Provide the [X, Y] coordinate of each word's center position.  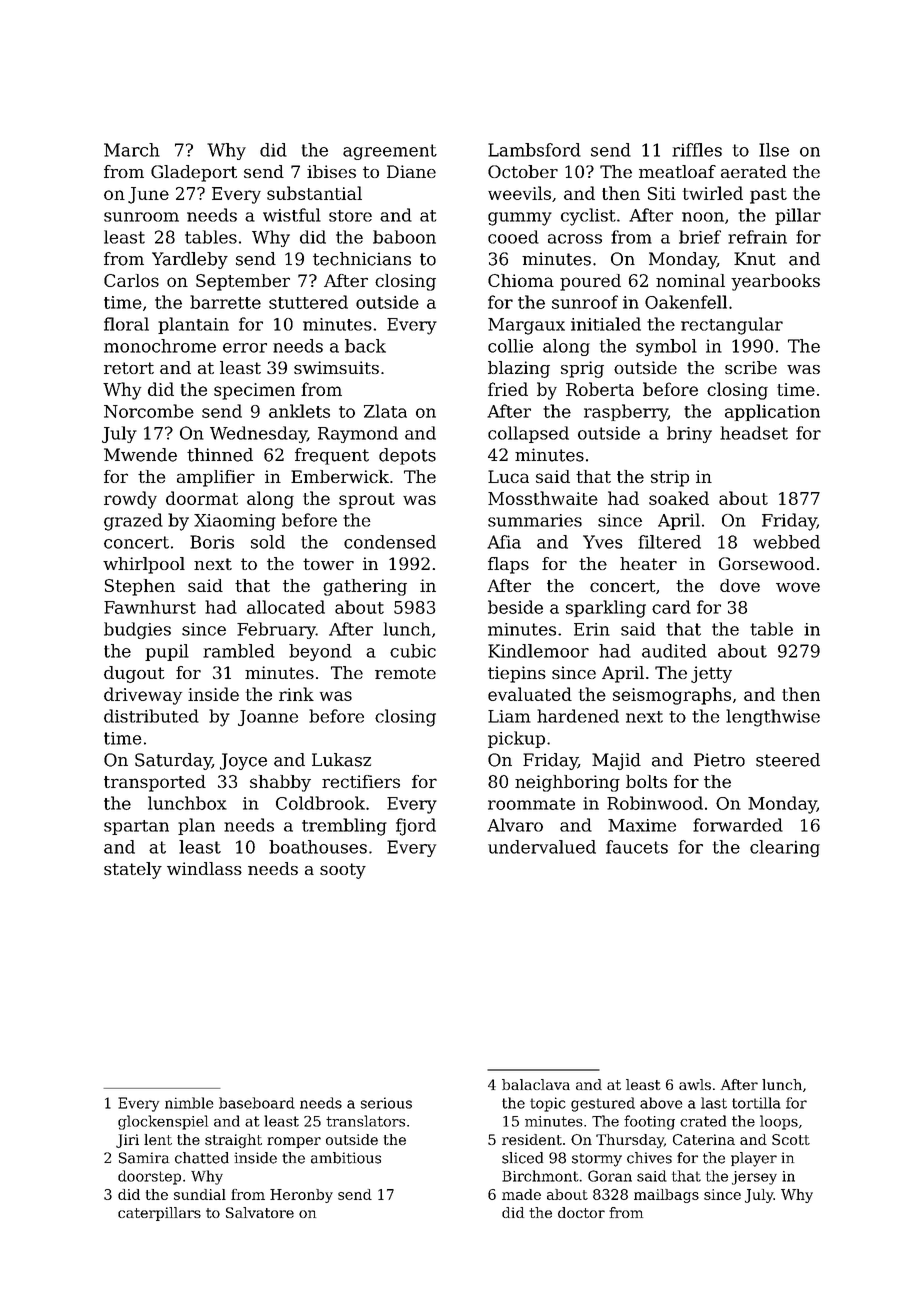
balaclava [536, 1084]
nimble [189, 1103]
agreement [390, 152]
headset [754, 433]
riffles [697, 150]
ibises [331, 171]
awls [695, 1084]
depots [407, 456]
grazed [133, 522]
